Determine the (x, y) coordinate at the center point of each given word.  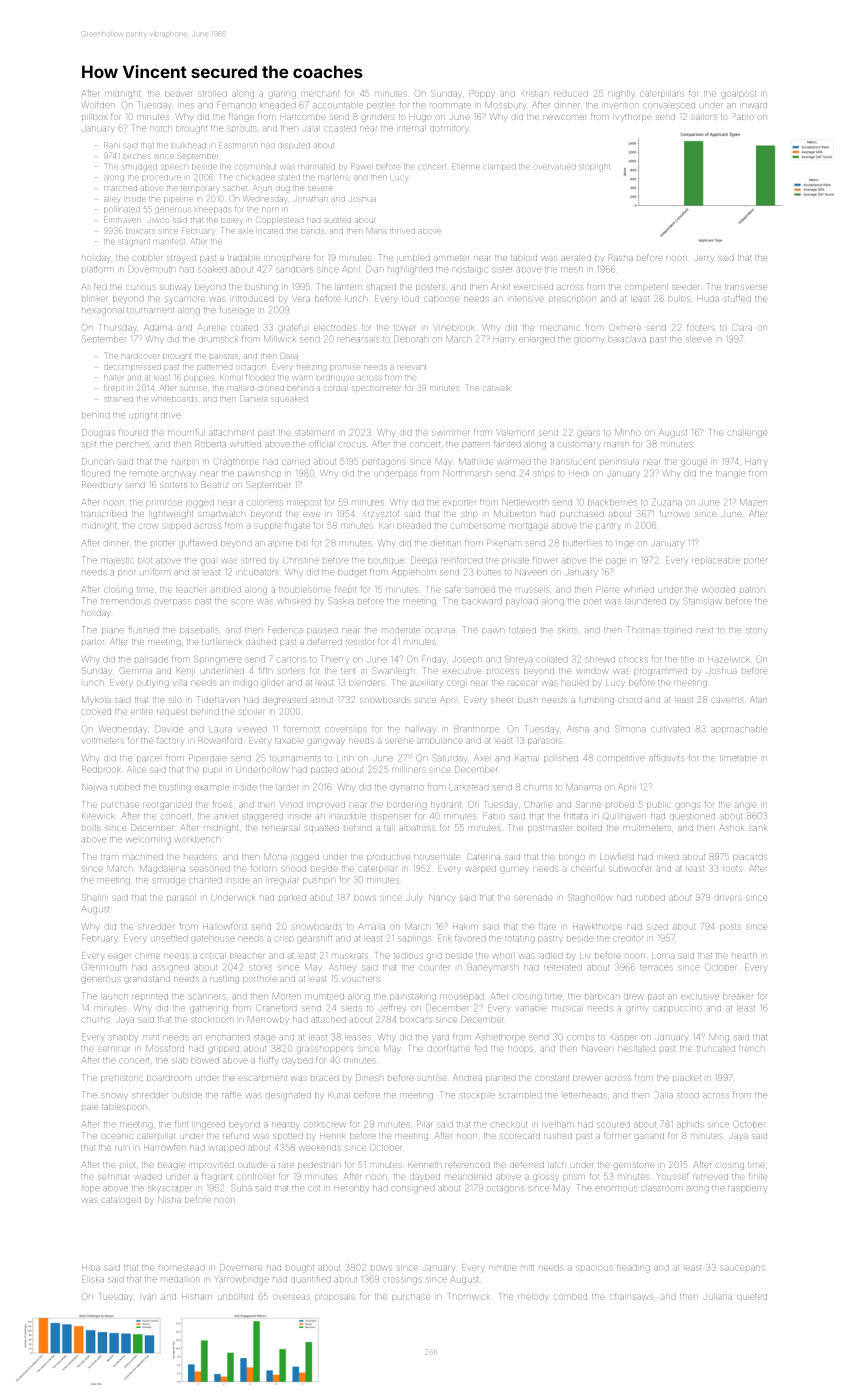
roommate (450, 105)
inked (669, 857)
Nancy (441, 897)
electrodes (335, 328)
